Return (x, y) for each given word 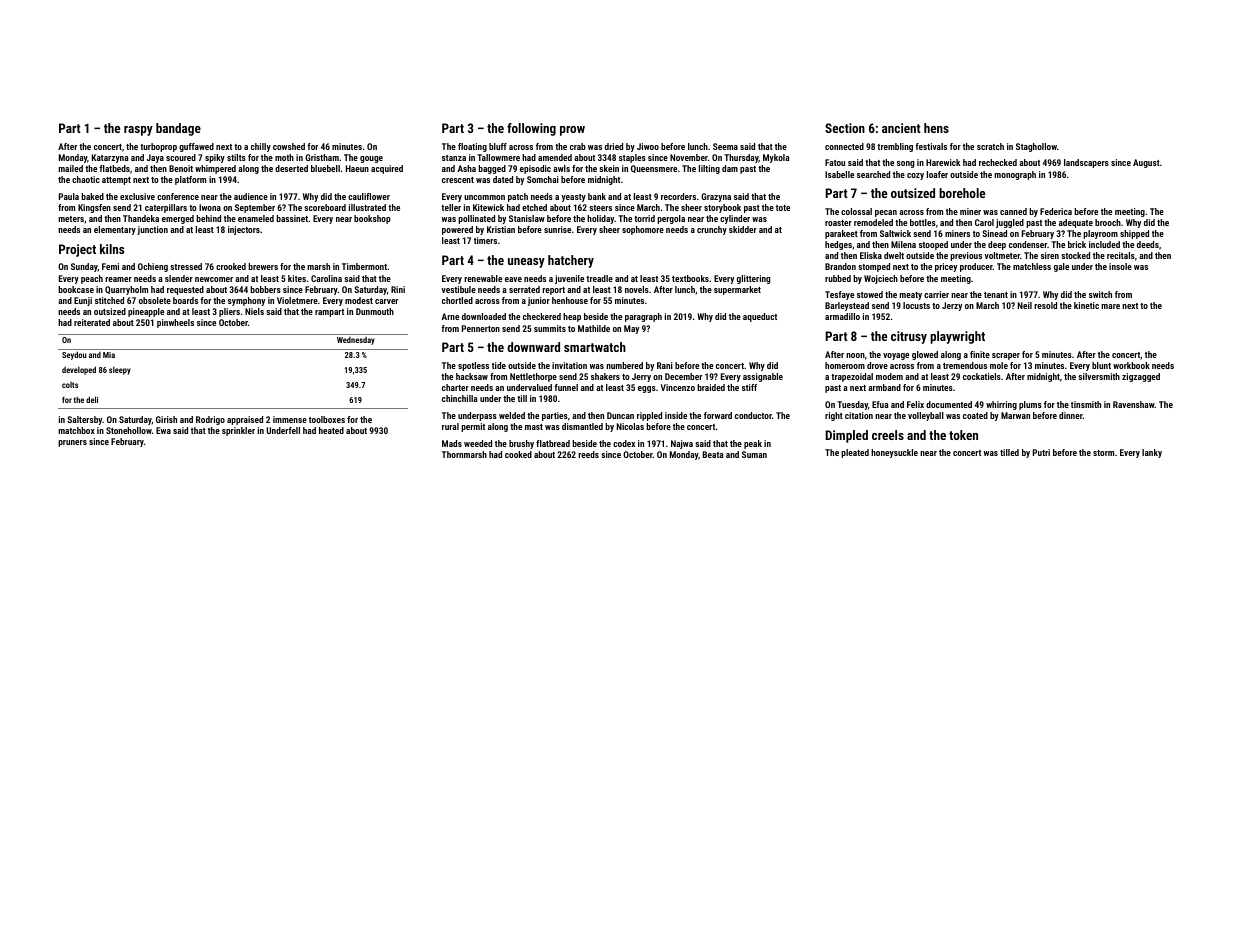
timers (485, 240)
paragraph (643, 317)
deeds (1148, 244)
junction (152, 230)
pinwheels (175, 323)
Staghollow (1036, 147)
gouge (371, 159)
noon (855, 355)
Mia (109, 355)
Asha (466, 168)
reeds (588, 454)
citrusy (909, 337)
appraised (245, 420)
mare (1110, 306)
